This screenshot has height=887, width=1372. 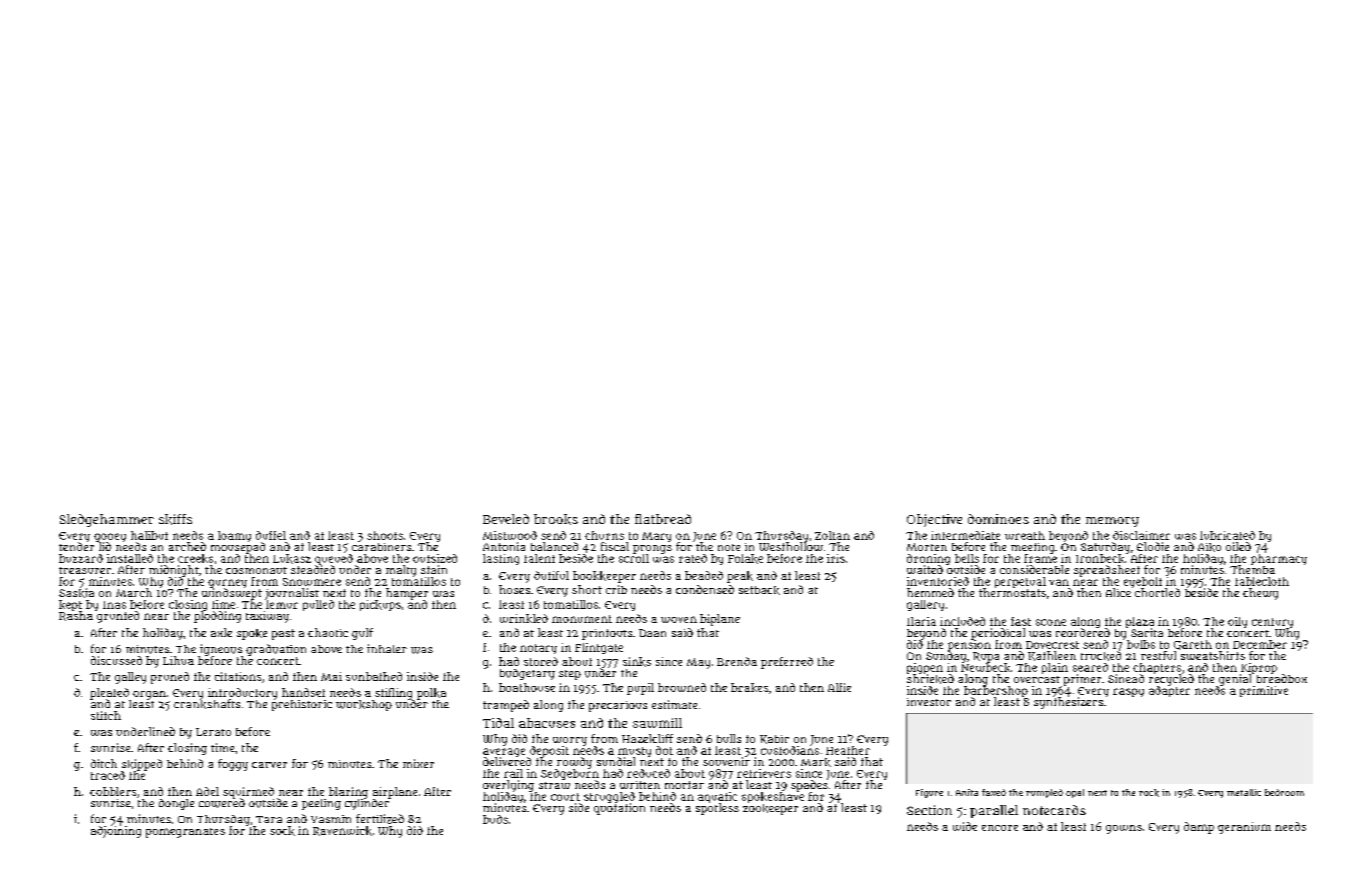 I want to click on synthesizers, so click(x=1068, y=703).
